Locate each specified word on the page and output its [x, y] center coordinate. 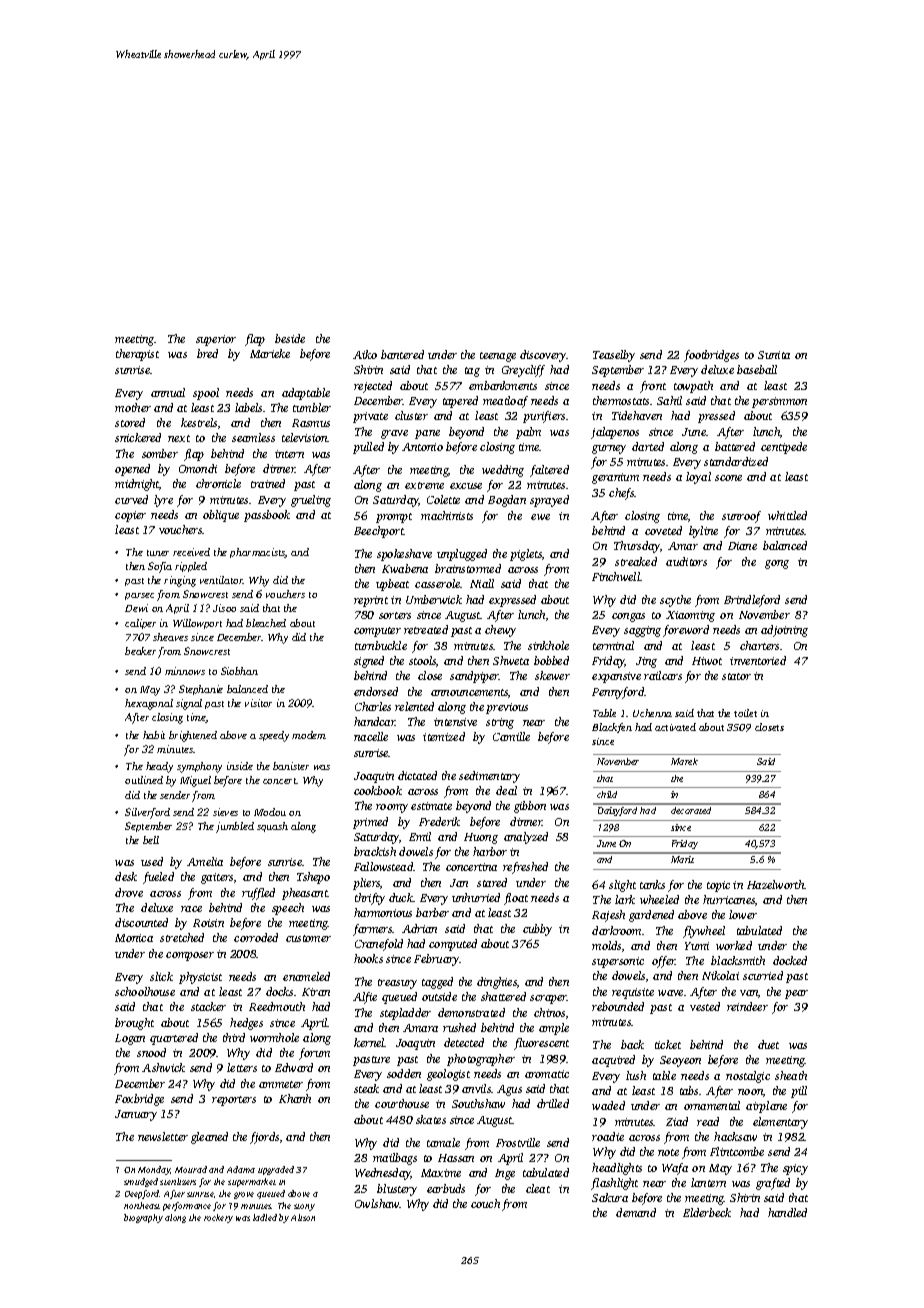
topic [718, 886]
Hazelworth [776, 884]
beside [290, 338]
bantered [402, 354]
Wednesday [383, 1174]
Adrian [419, 928]
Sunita [774, 355]
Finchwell [616, 576]
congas [628, 617]
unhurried [476, 897]
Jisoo [224, 608]
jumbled [235, 827]
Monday [154, 1170]
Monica [134, 938]
